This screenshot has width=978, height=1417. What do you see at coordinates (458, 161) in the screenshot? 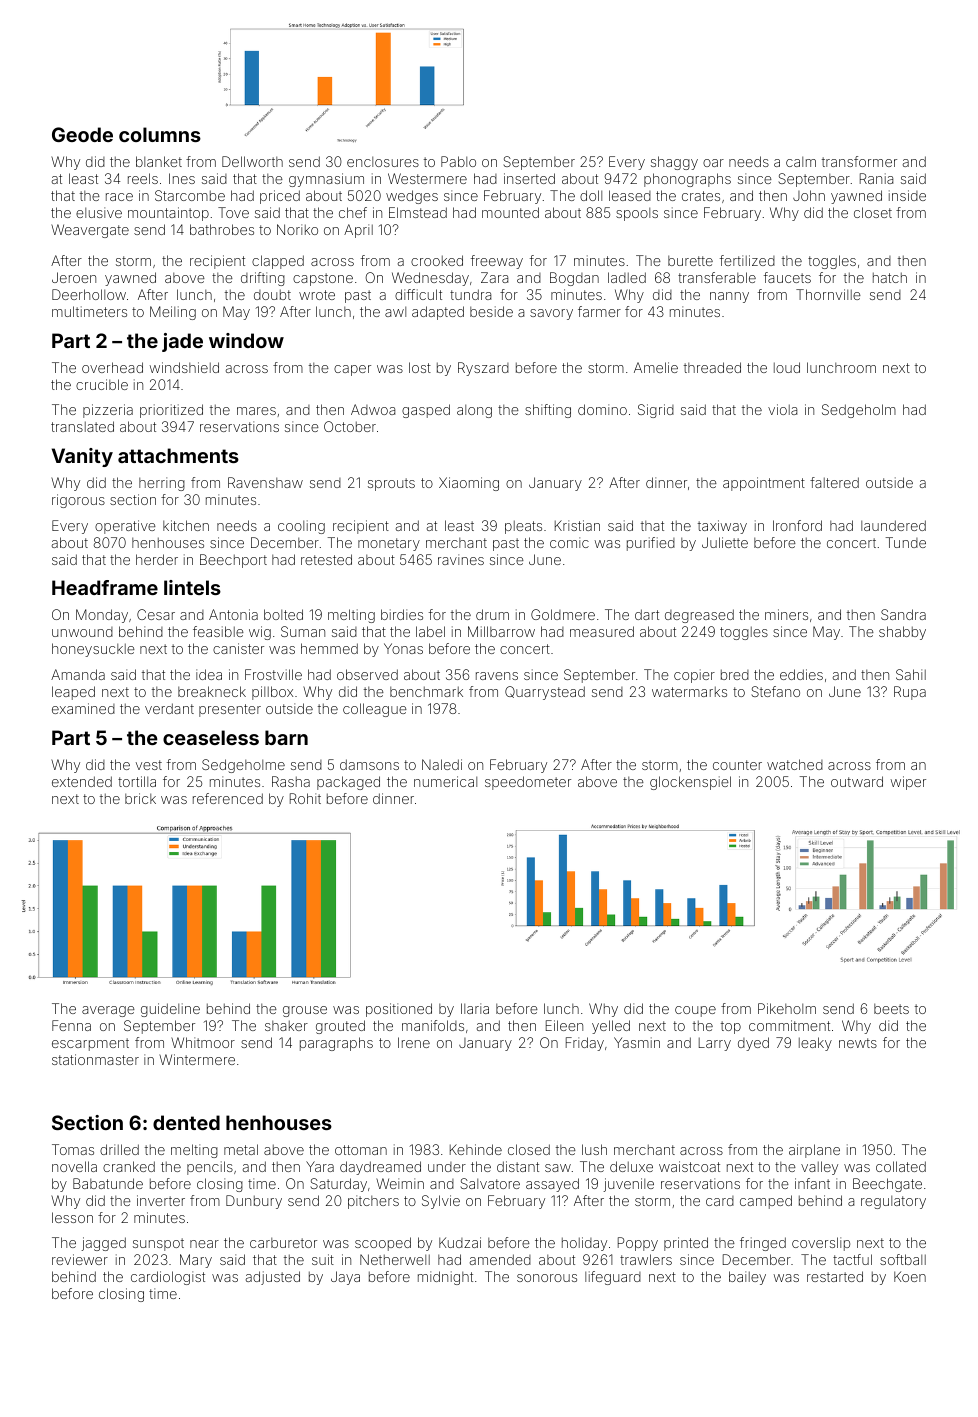
I see `Pablo` at bounding box center [458, 161].
